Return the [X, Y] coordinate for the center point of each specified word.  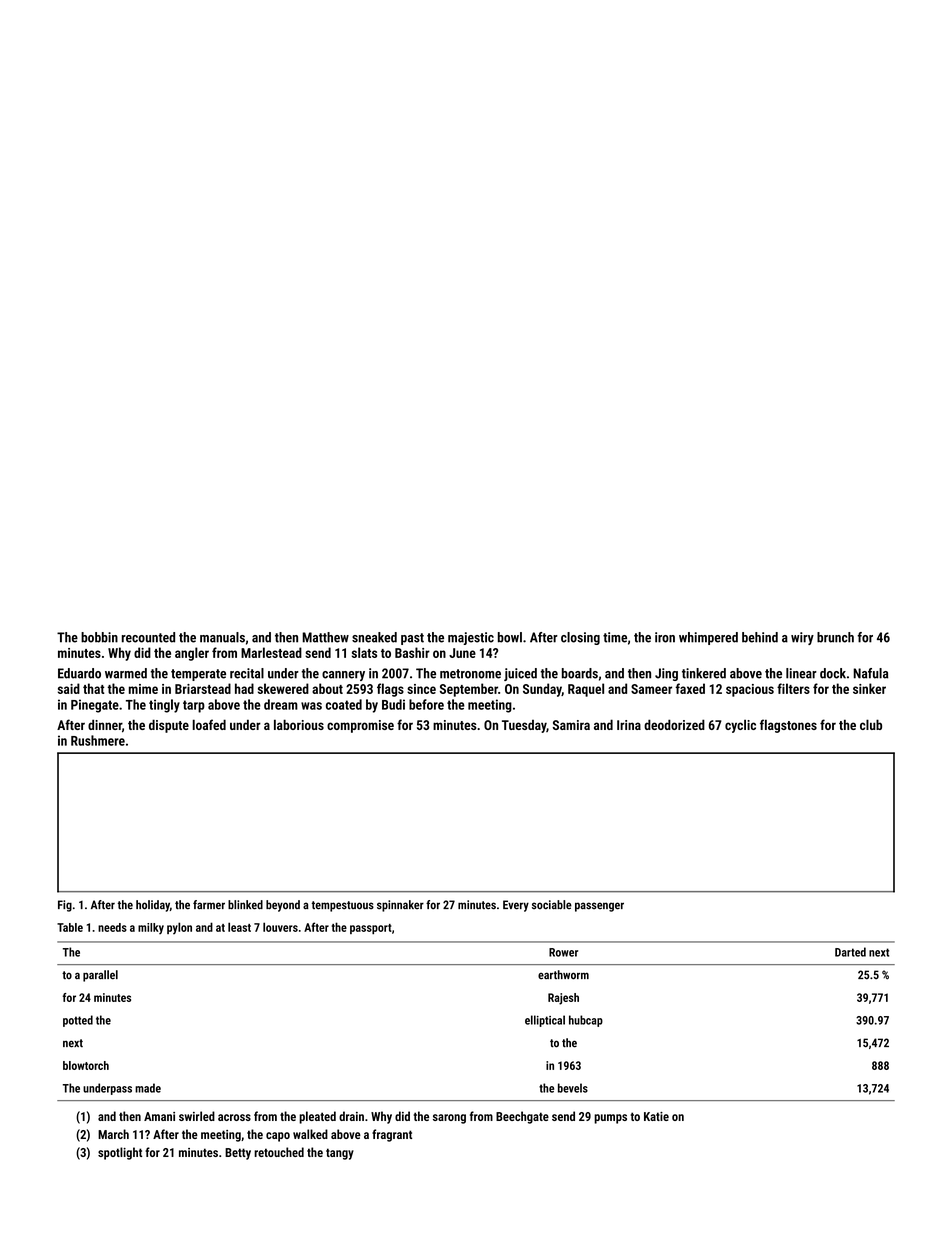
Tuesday [524, 726]
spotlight [120, 1153]
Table [70, 927]
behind [760, 637]
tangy [340, 1154]
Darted [850, 952]
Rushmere [98, 740]
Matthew [325, 637]
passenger [599, 907]
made [148, 1088]
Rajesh [563, 999]
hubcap [586, 1021]
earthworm [563, 975]
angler [192, 654]
